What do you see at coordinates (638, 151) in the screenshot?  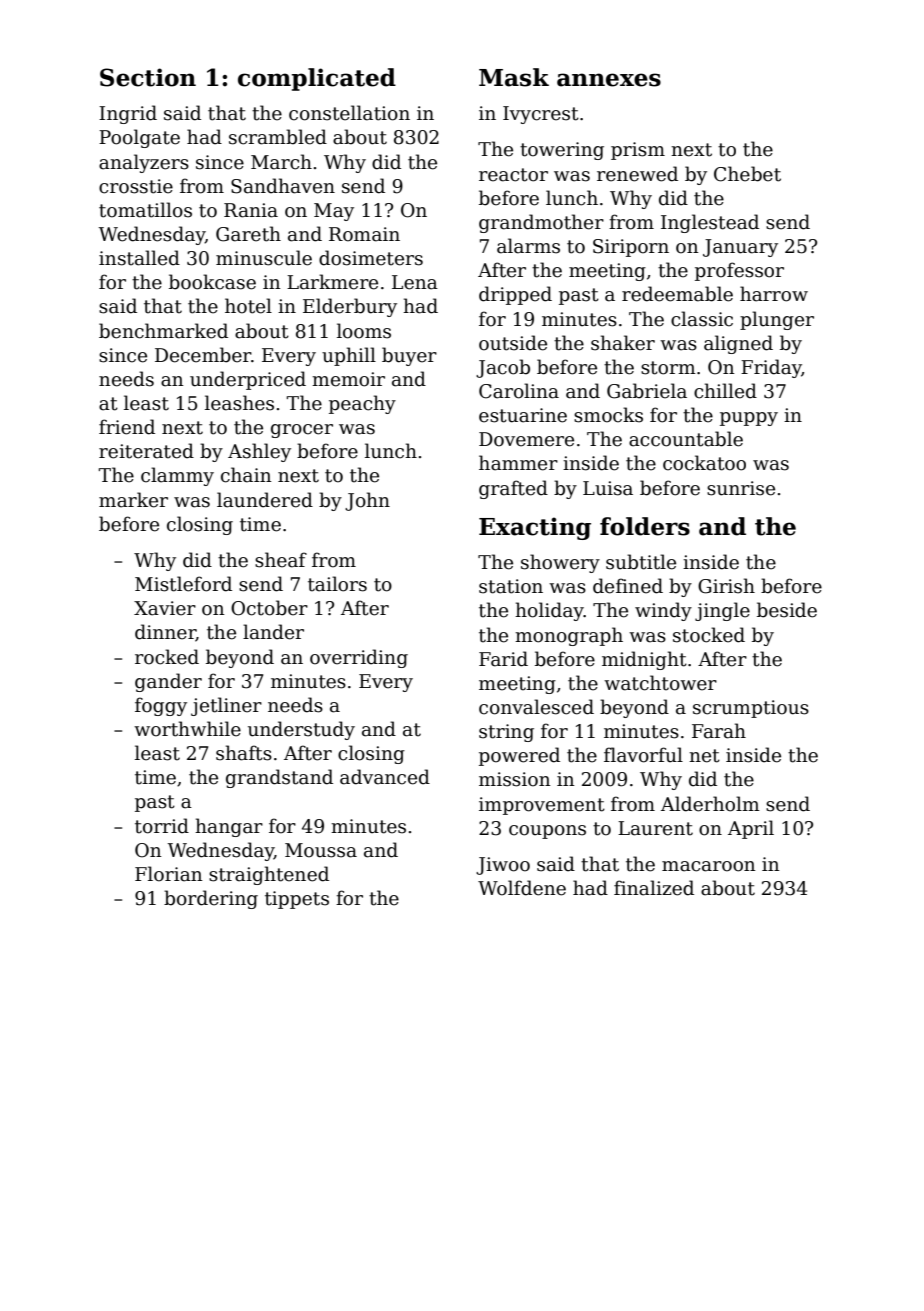 I see `prism` at bounding box center [638, 151].
